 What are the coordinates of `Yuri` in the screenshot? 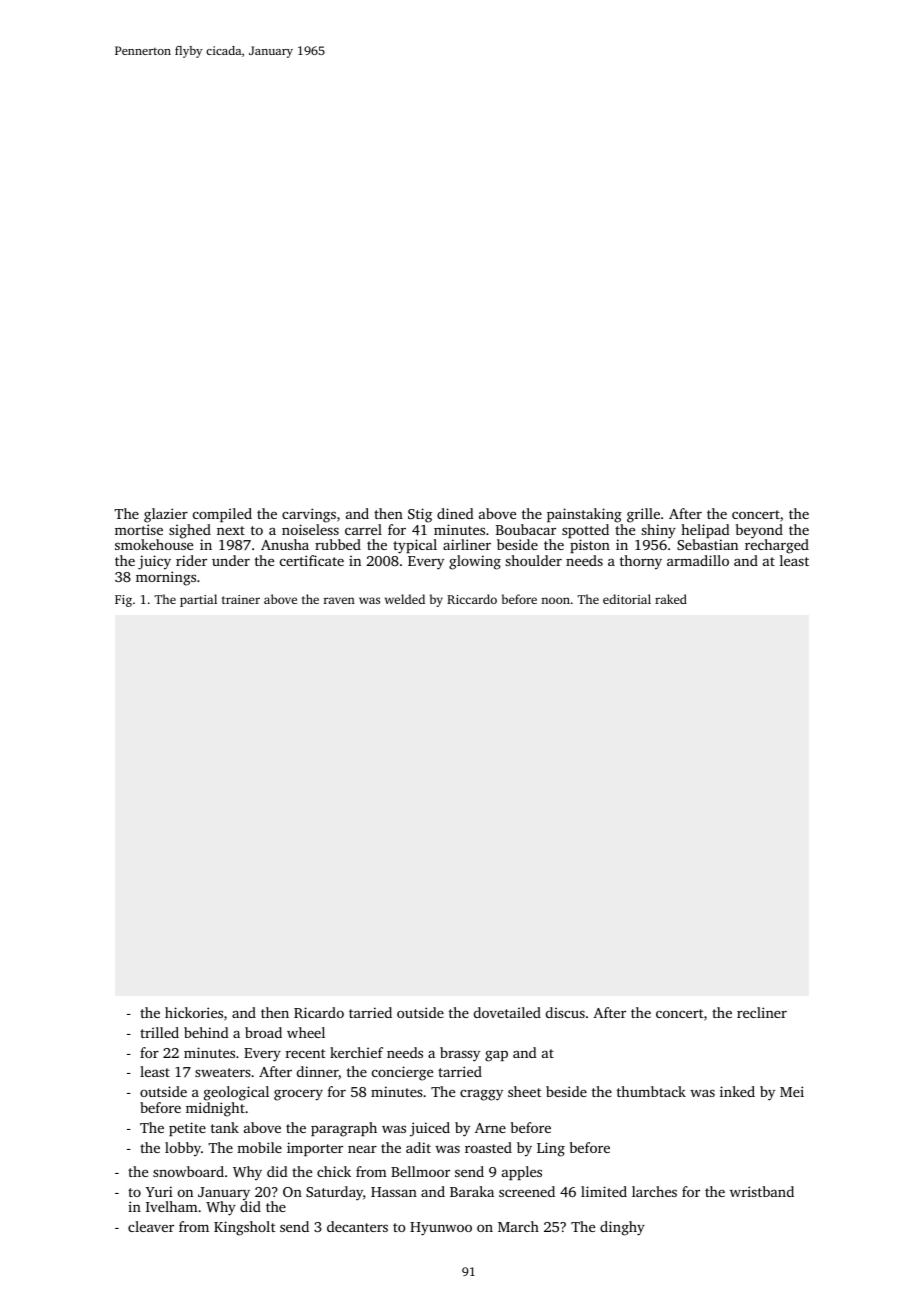 It's located at (159, 1191).
